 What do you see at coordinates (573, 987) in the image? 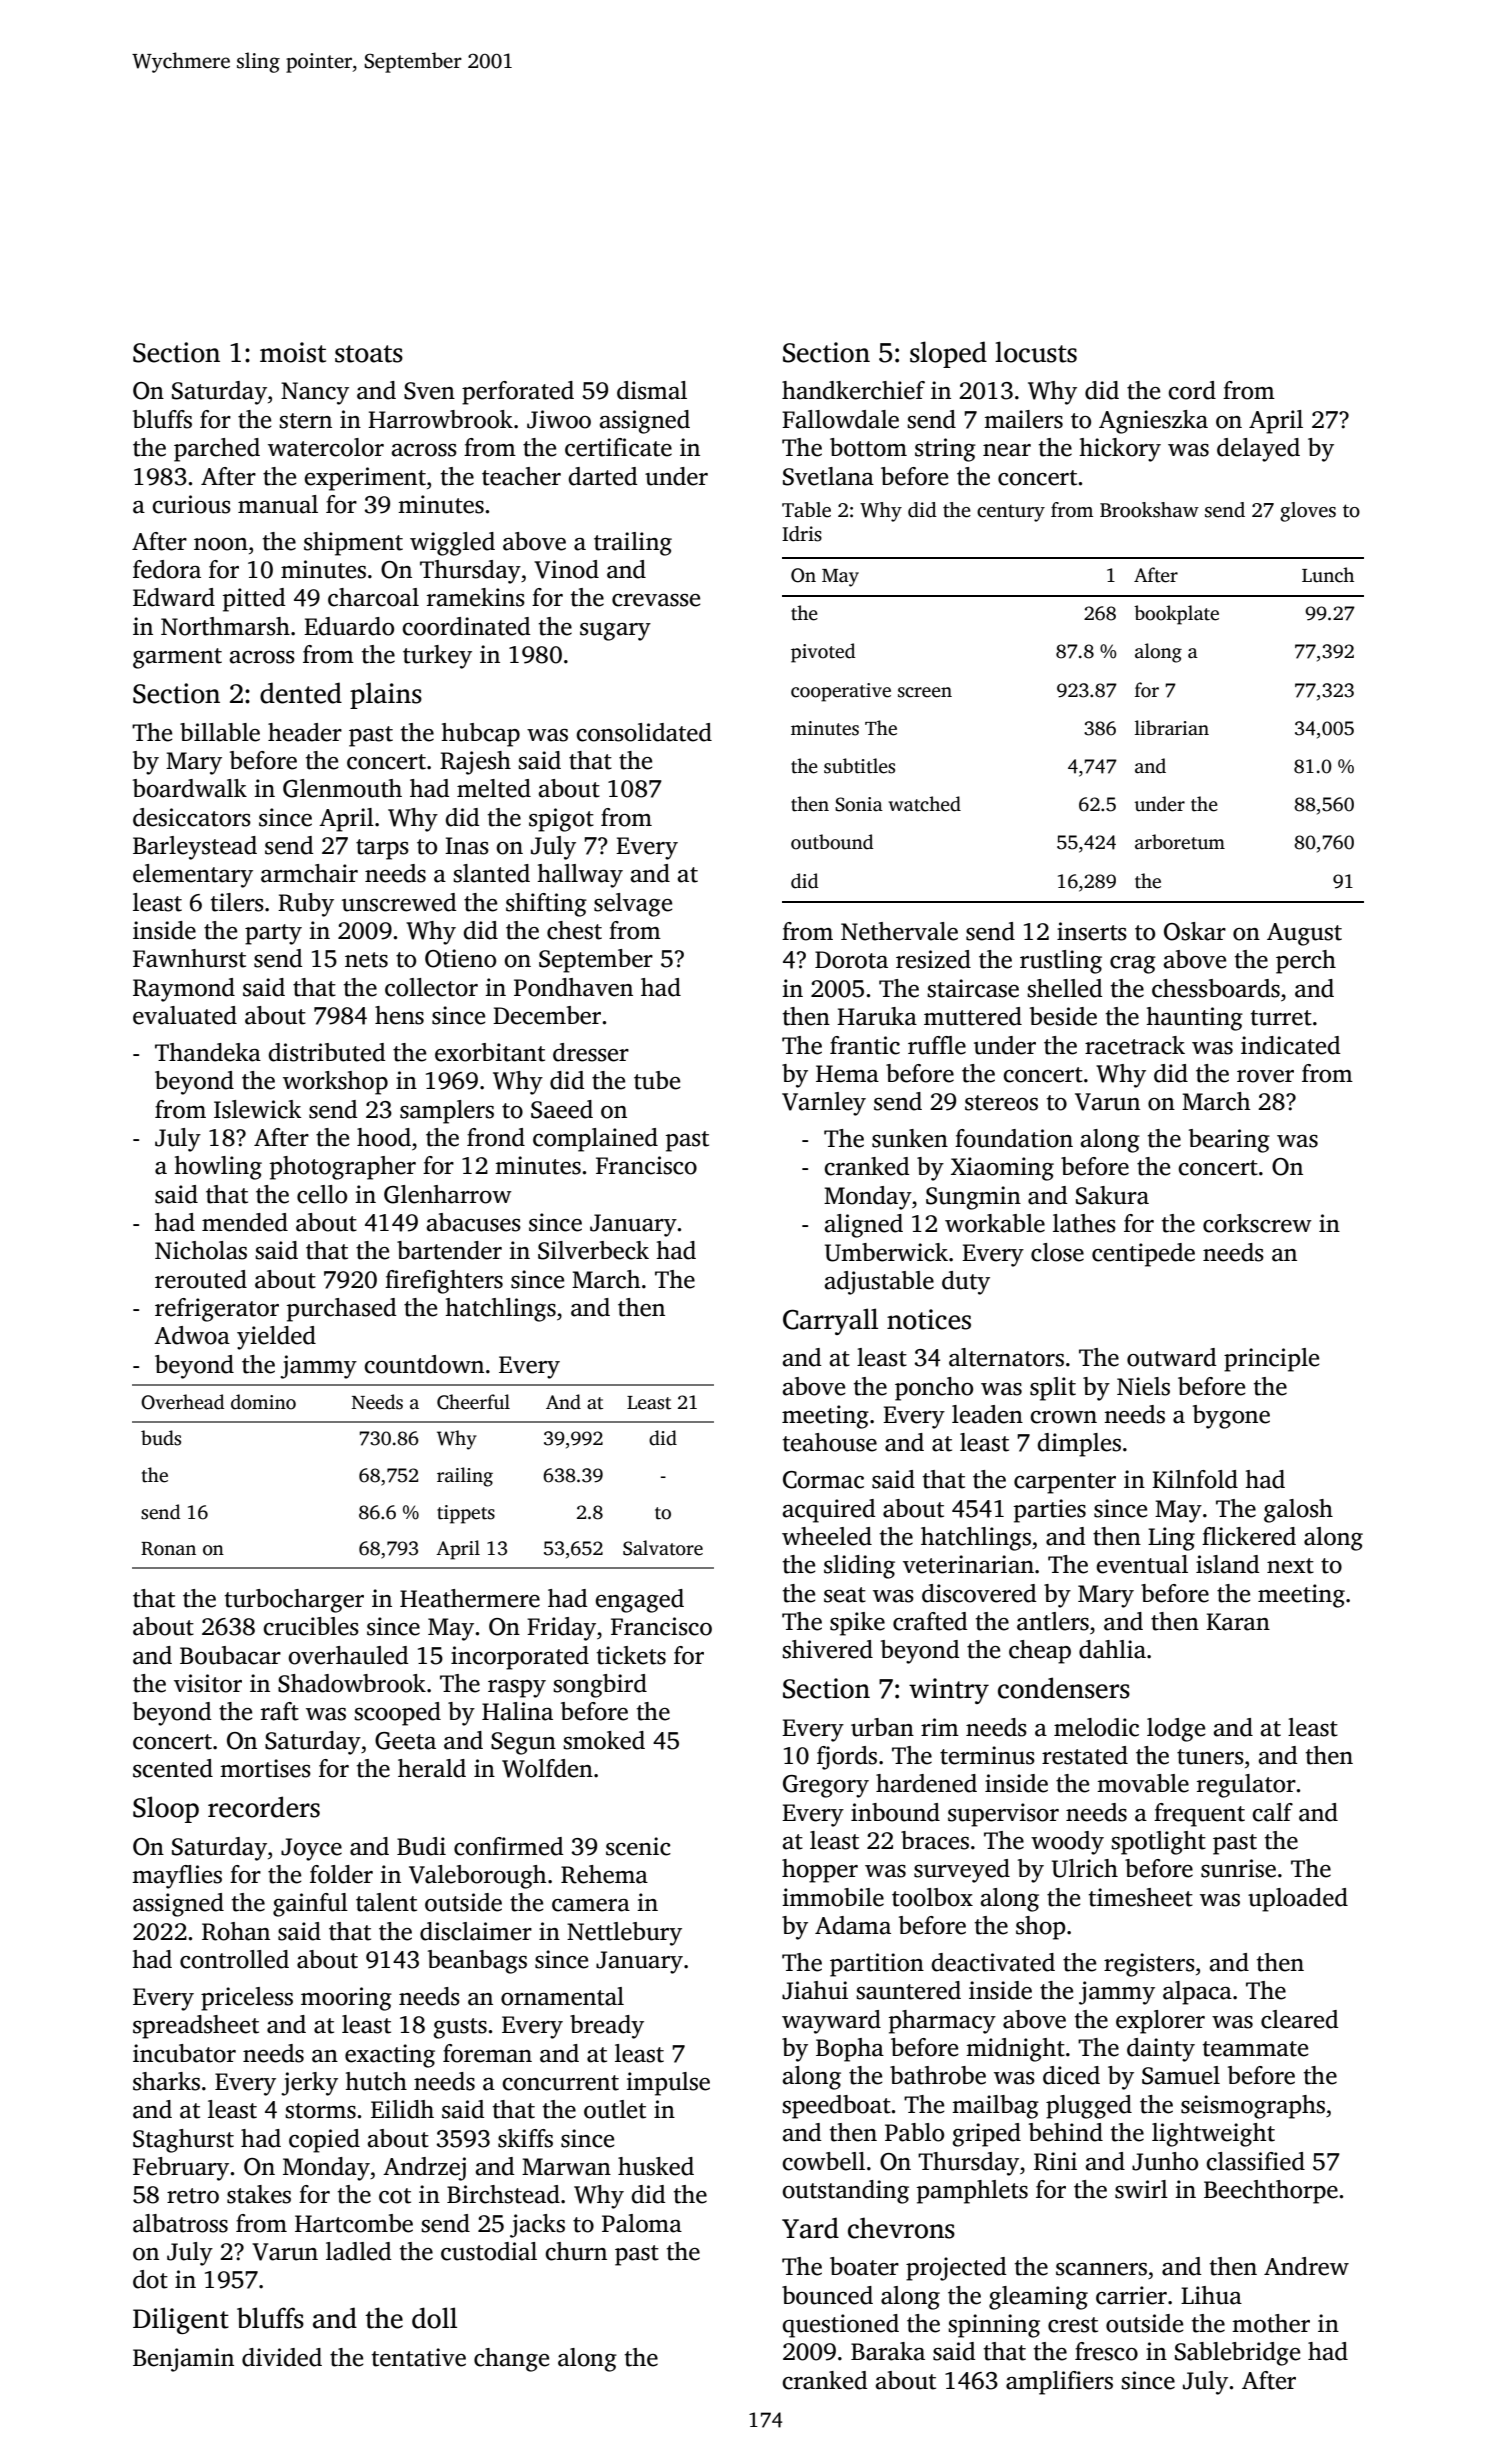
I see `Pondhaven` at bounding box center [573, 987].
